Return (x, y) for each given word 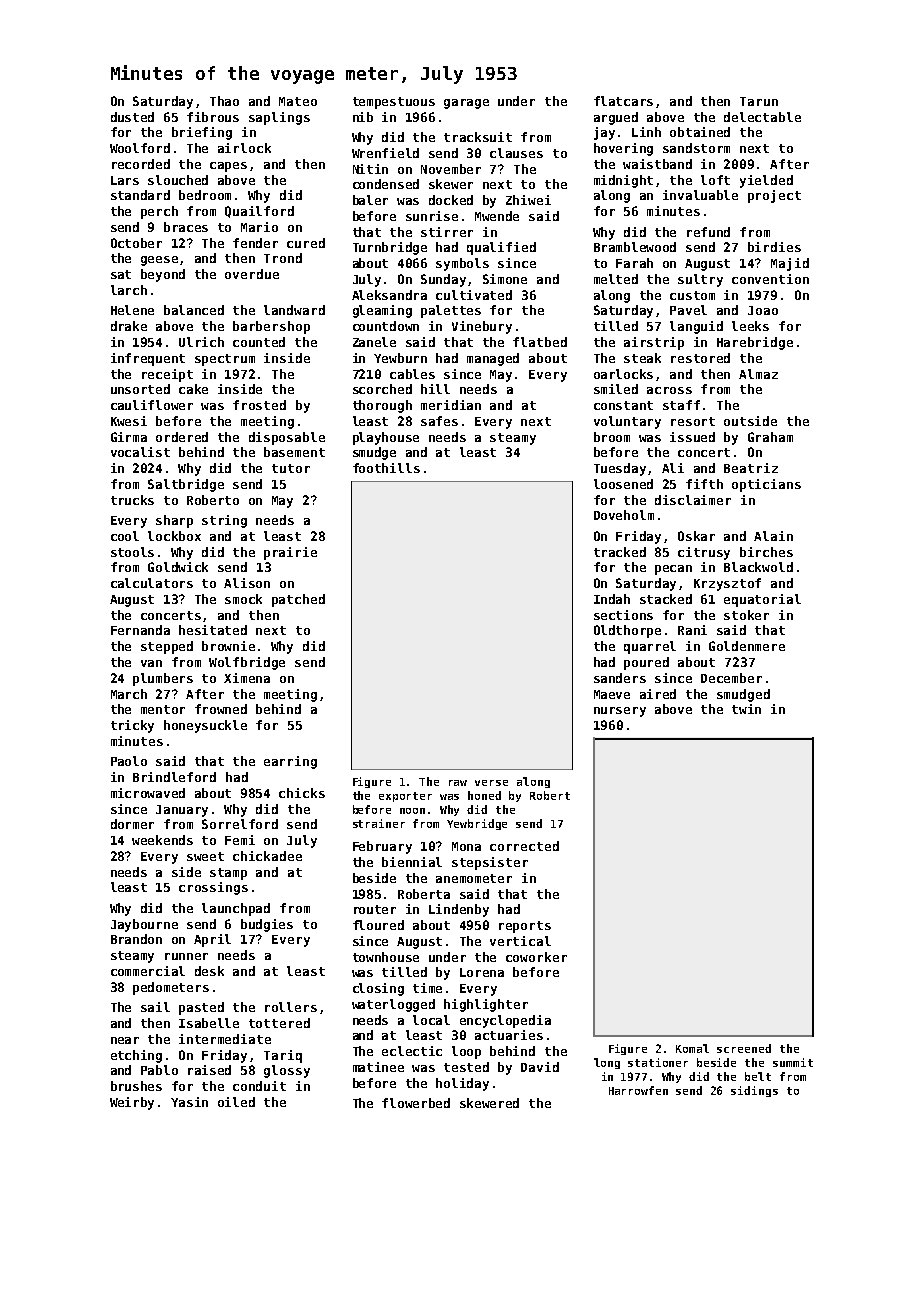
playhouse (386, 438)
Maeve (612, 694)
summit (793, 1062)
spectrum (225, 360)
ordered (182, 437)
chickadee (267, 856)
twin (746, 709)
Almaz (758, 374)
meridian (451, 405)
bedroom (205, 195)
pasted (201, 1008)
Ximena (247, 678)
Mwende (497, 216)
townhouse (386, 957)
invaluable (700, 195)
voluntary (627, 422)
